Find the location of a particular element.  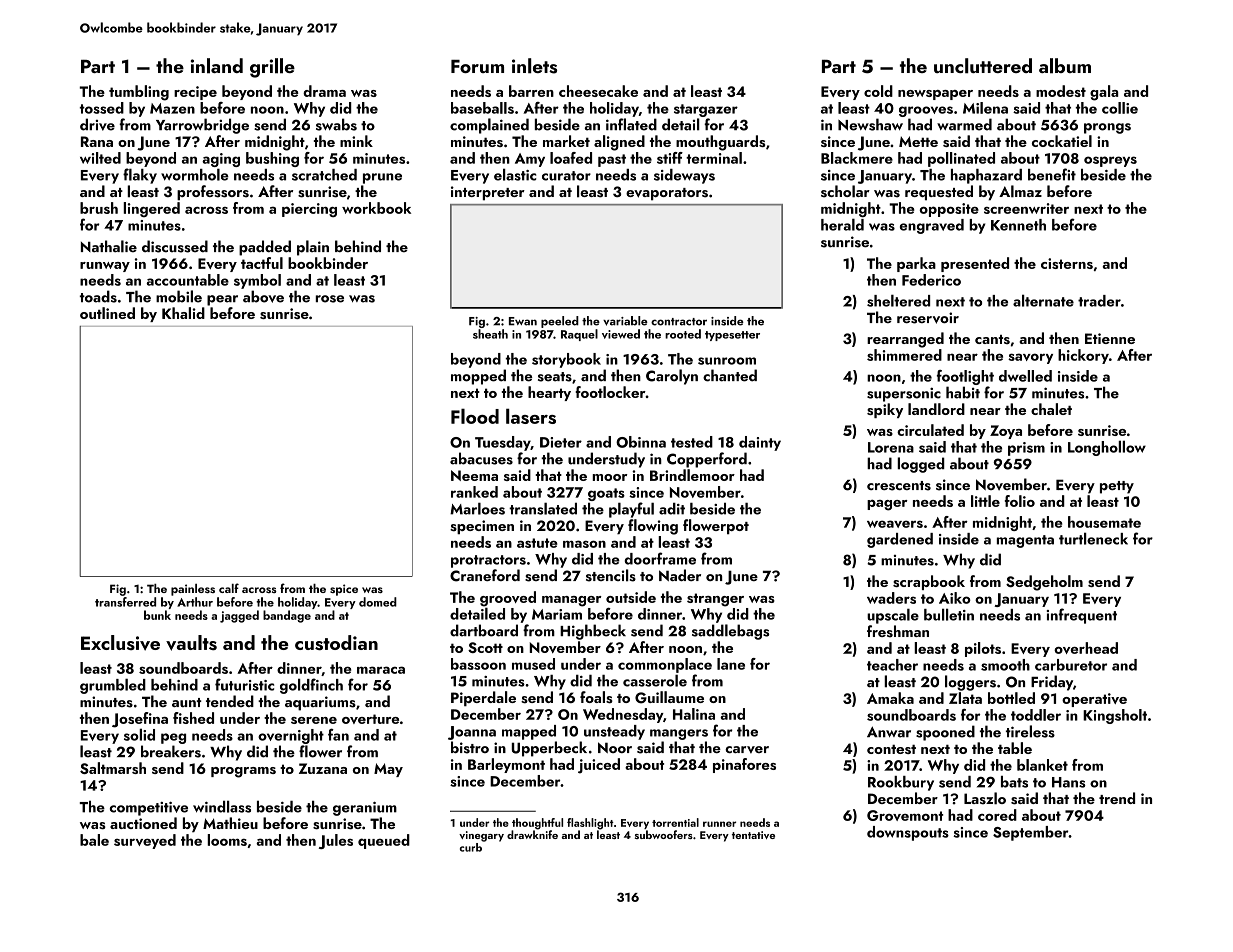

mused is located at coordinates (533, 664).
